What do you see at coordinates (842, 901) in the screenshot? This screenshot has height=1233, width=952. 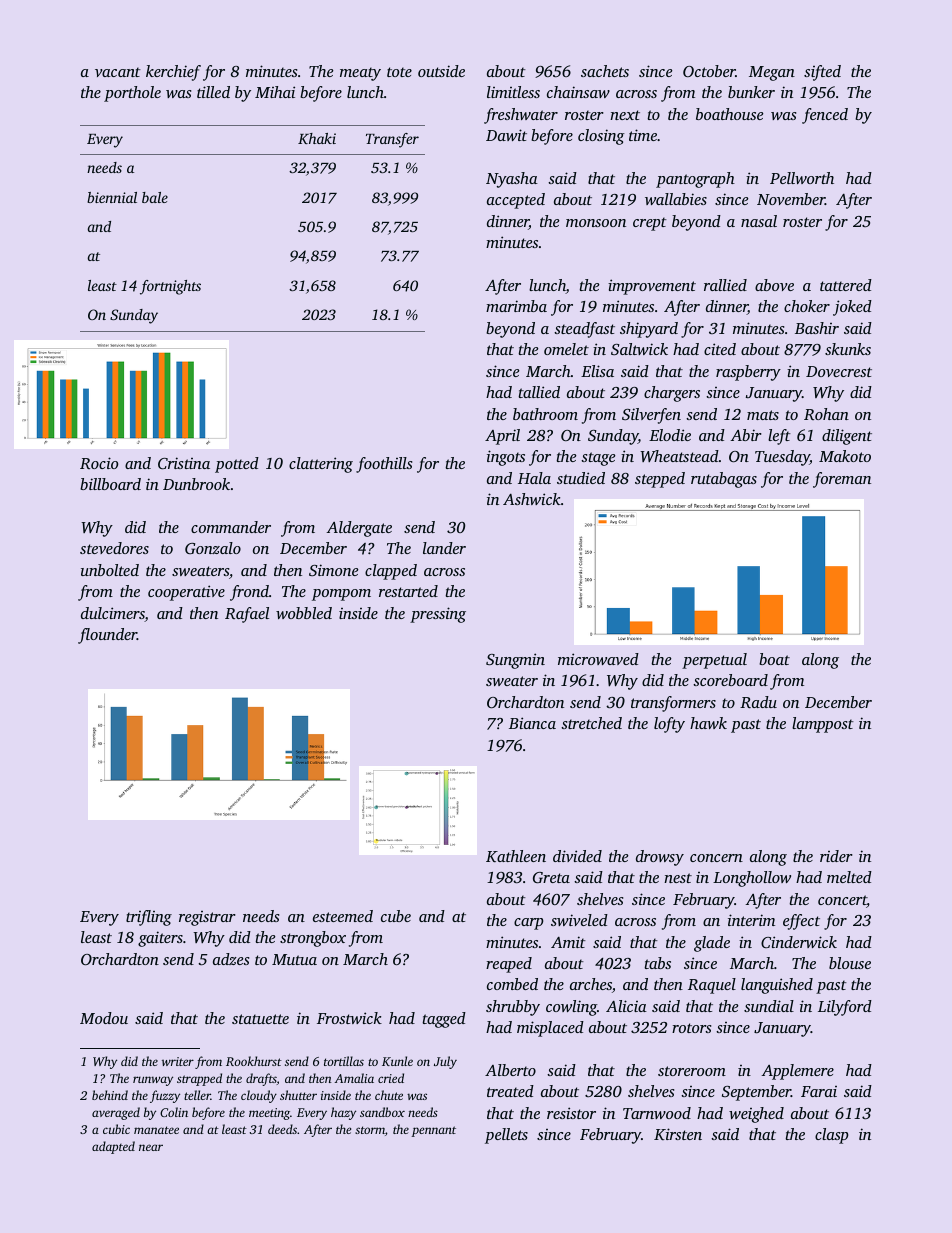 I see `concert` at bounding box center [842, 901].
